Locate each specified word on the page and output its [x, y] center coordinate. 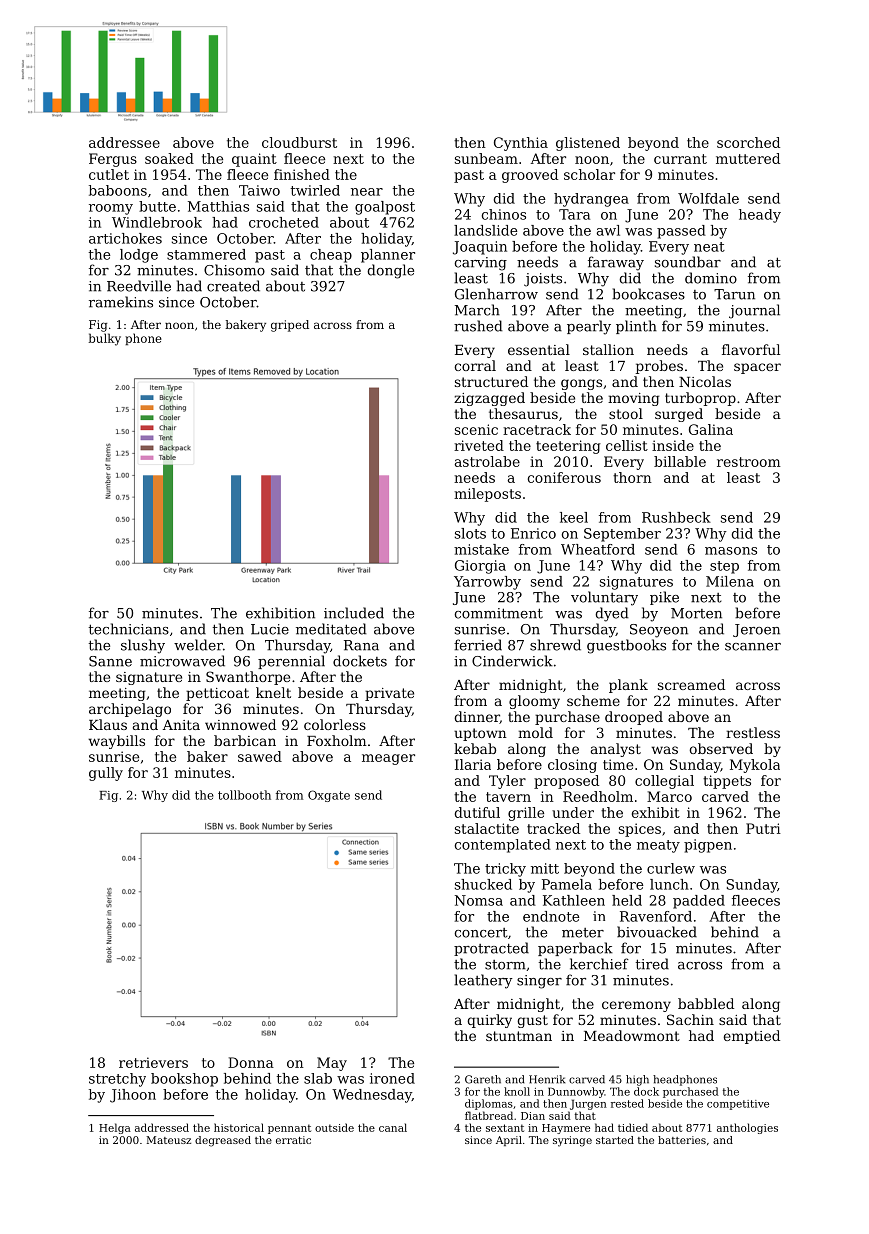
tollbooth [244, 795]
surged [679, 415]
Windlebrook [157, 222]
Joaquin [480, 248]
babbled [706, 1003]
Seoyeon [659, 631]
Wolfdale [708, 198]
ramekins [121, 302]
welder [198, 645]
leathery [483, 981]
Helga [115, 1128]
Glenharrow [496, 294]
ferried [478, 645]
